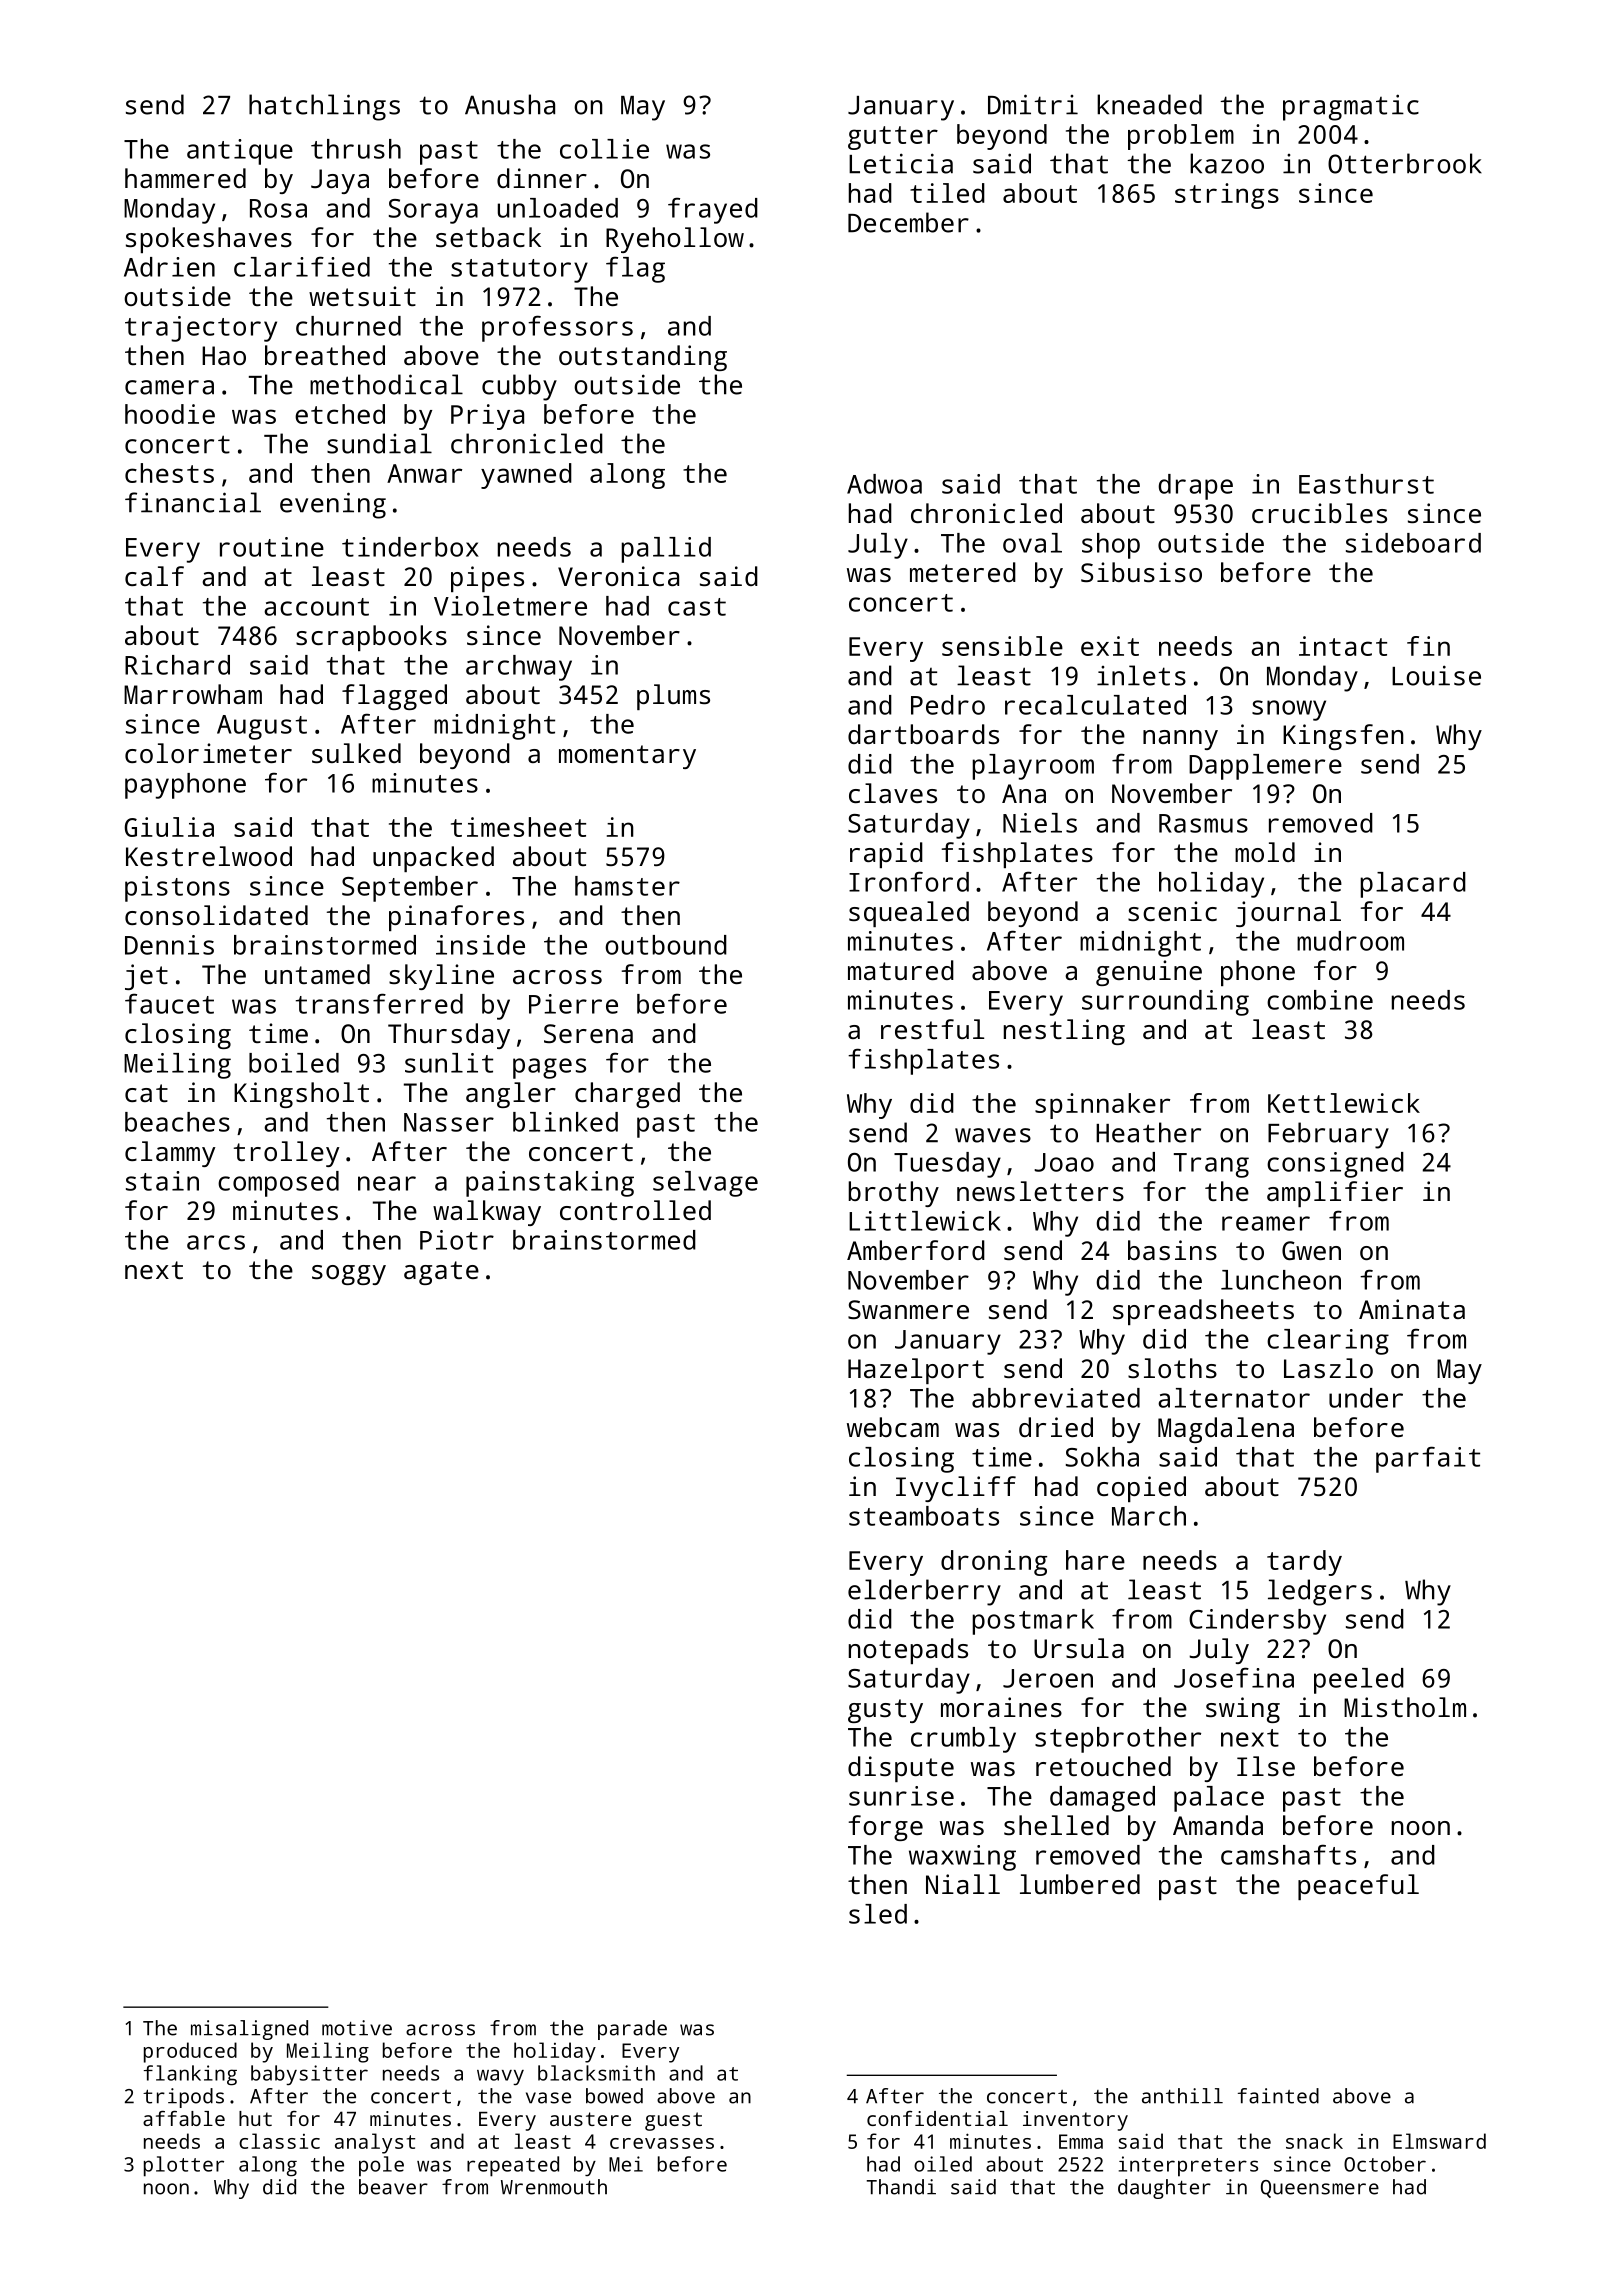  What do you see at coordinates (908, 1309) in the screenshot?
I see `Swanmere` at bounding box center [908, 1309].
